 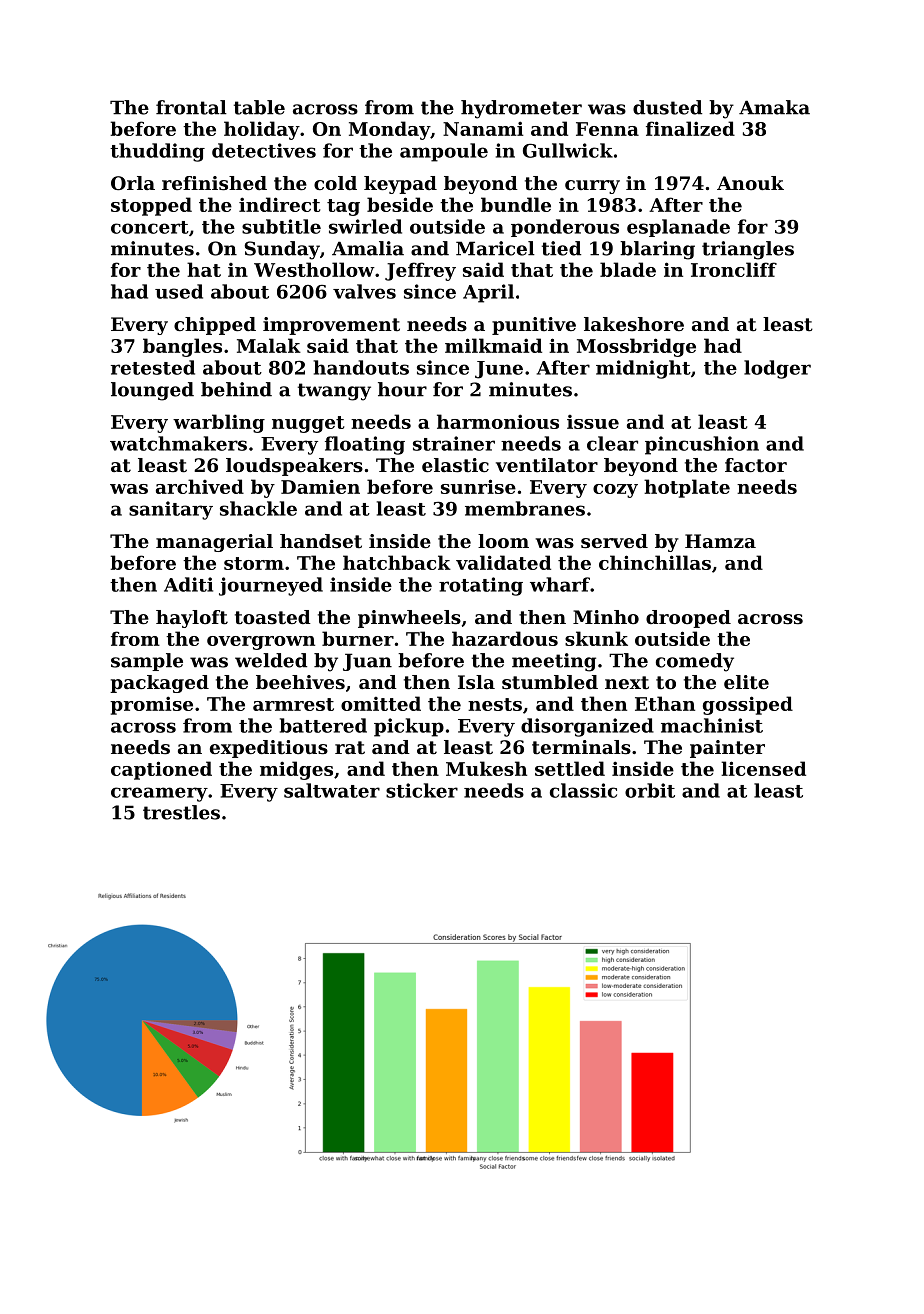 What do you see at coordinates (191, 107) in the screenshot?
I see `frontal` at bounding box center [191, 107].
